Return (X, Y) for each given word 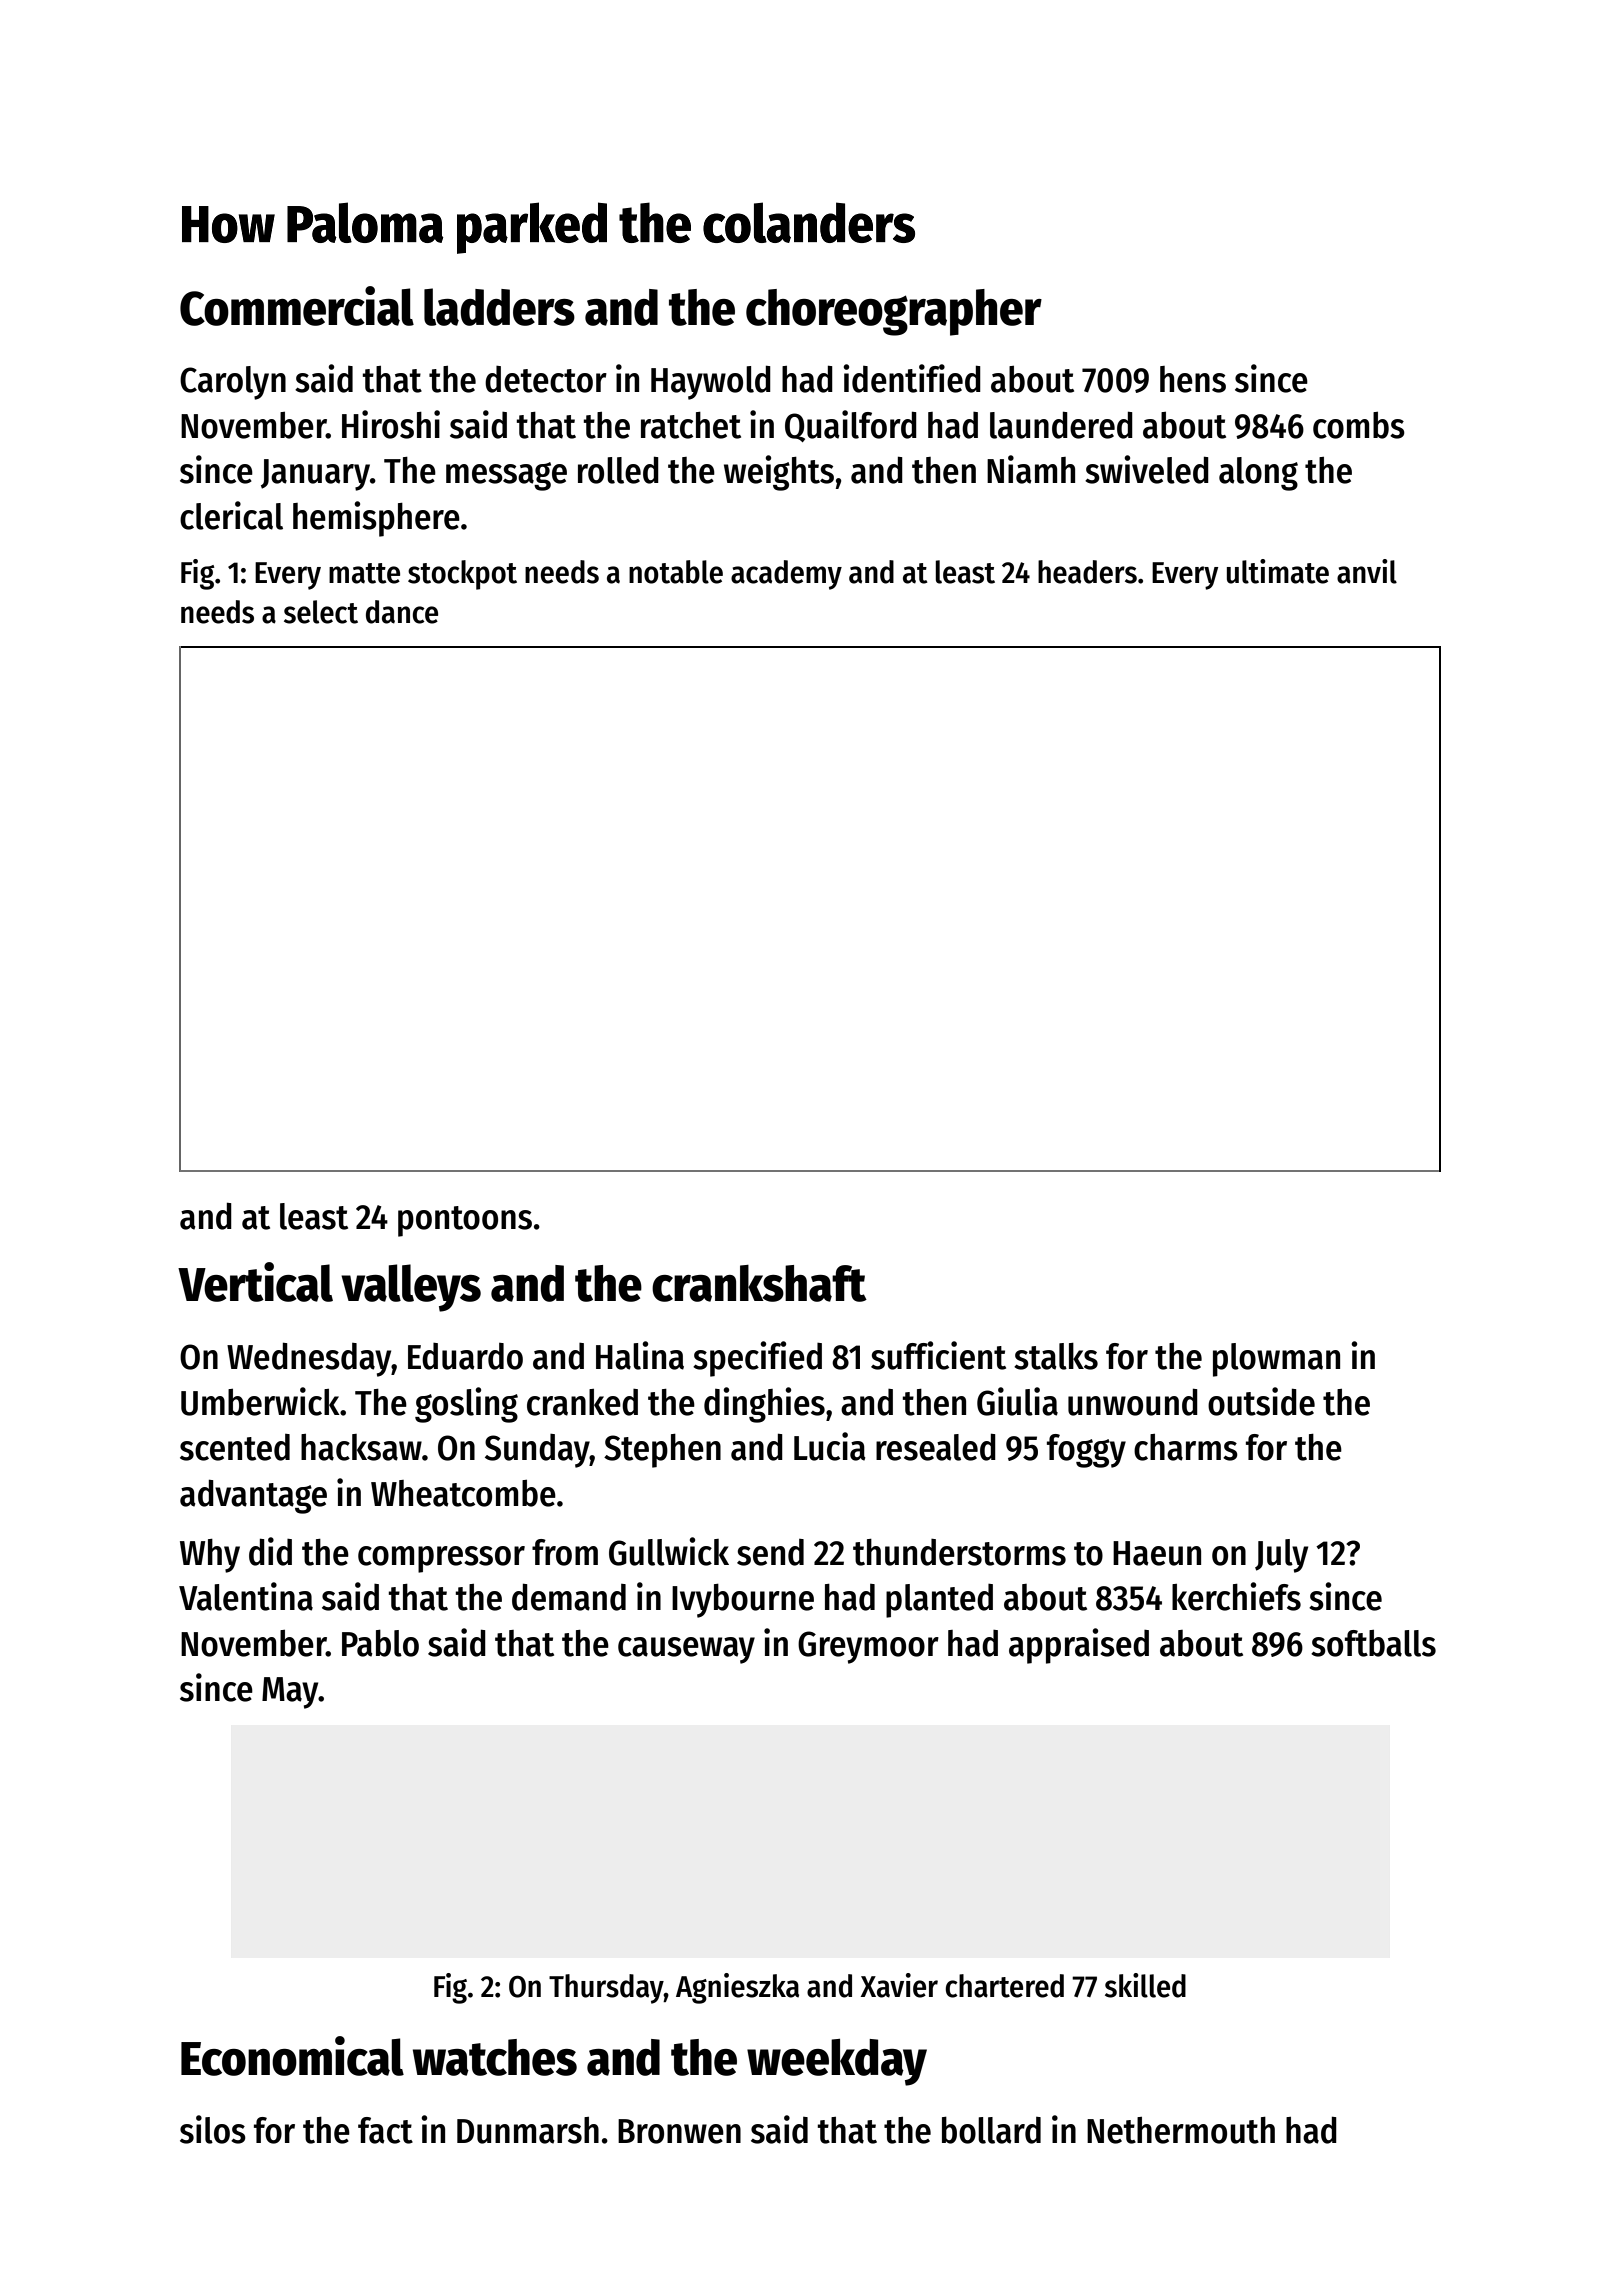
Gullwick (669, 1551)
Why (210, 1556)
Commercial (297, 306)
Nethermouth (1181, 2130)
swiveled (1147, 469)
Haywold (711, 383)
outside (1261, 1401)
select (321, 612)
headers (1087, 572)
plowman (1276, 1360)
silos (213, 2129)
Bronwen (679, 2131)
